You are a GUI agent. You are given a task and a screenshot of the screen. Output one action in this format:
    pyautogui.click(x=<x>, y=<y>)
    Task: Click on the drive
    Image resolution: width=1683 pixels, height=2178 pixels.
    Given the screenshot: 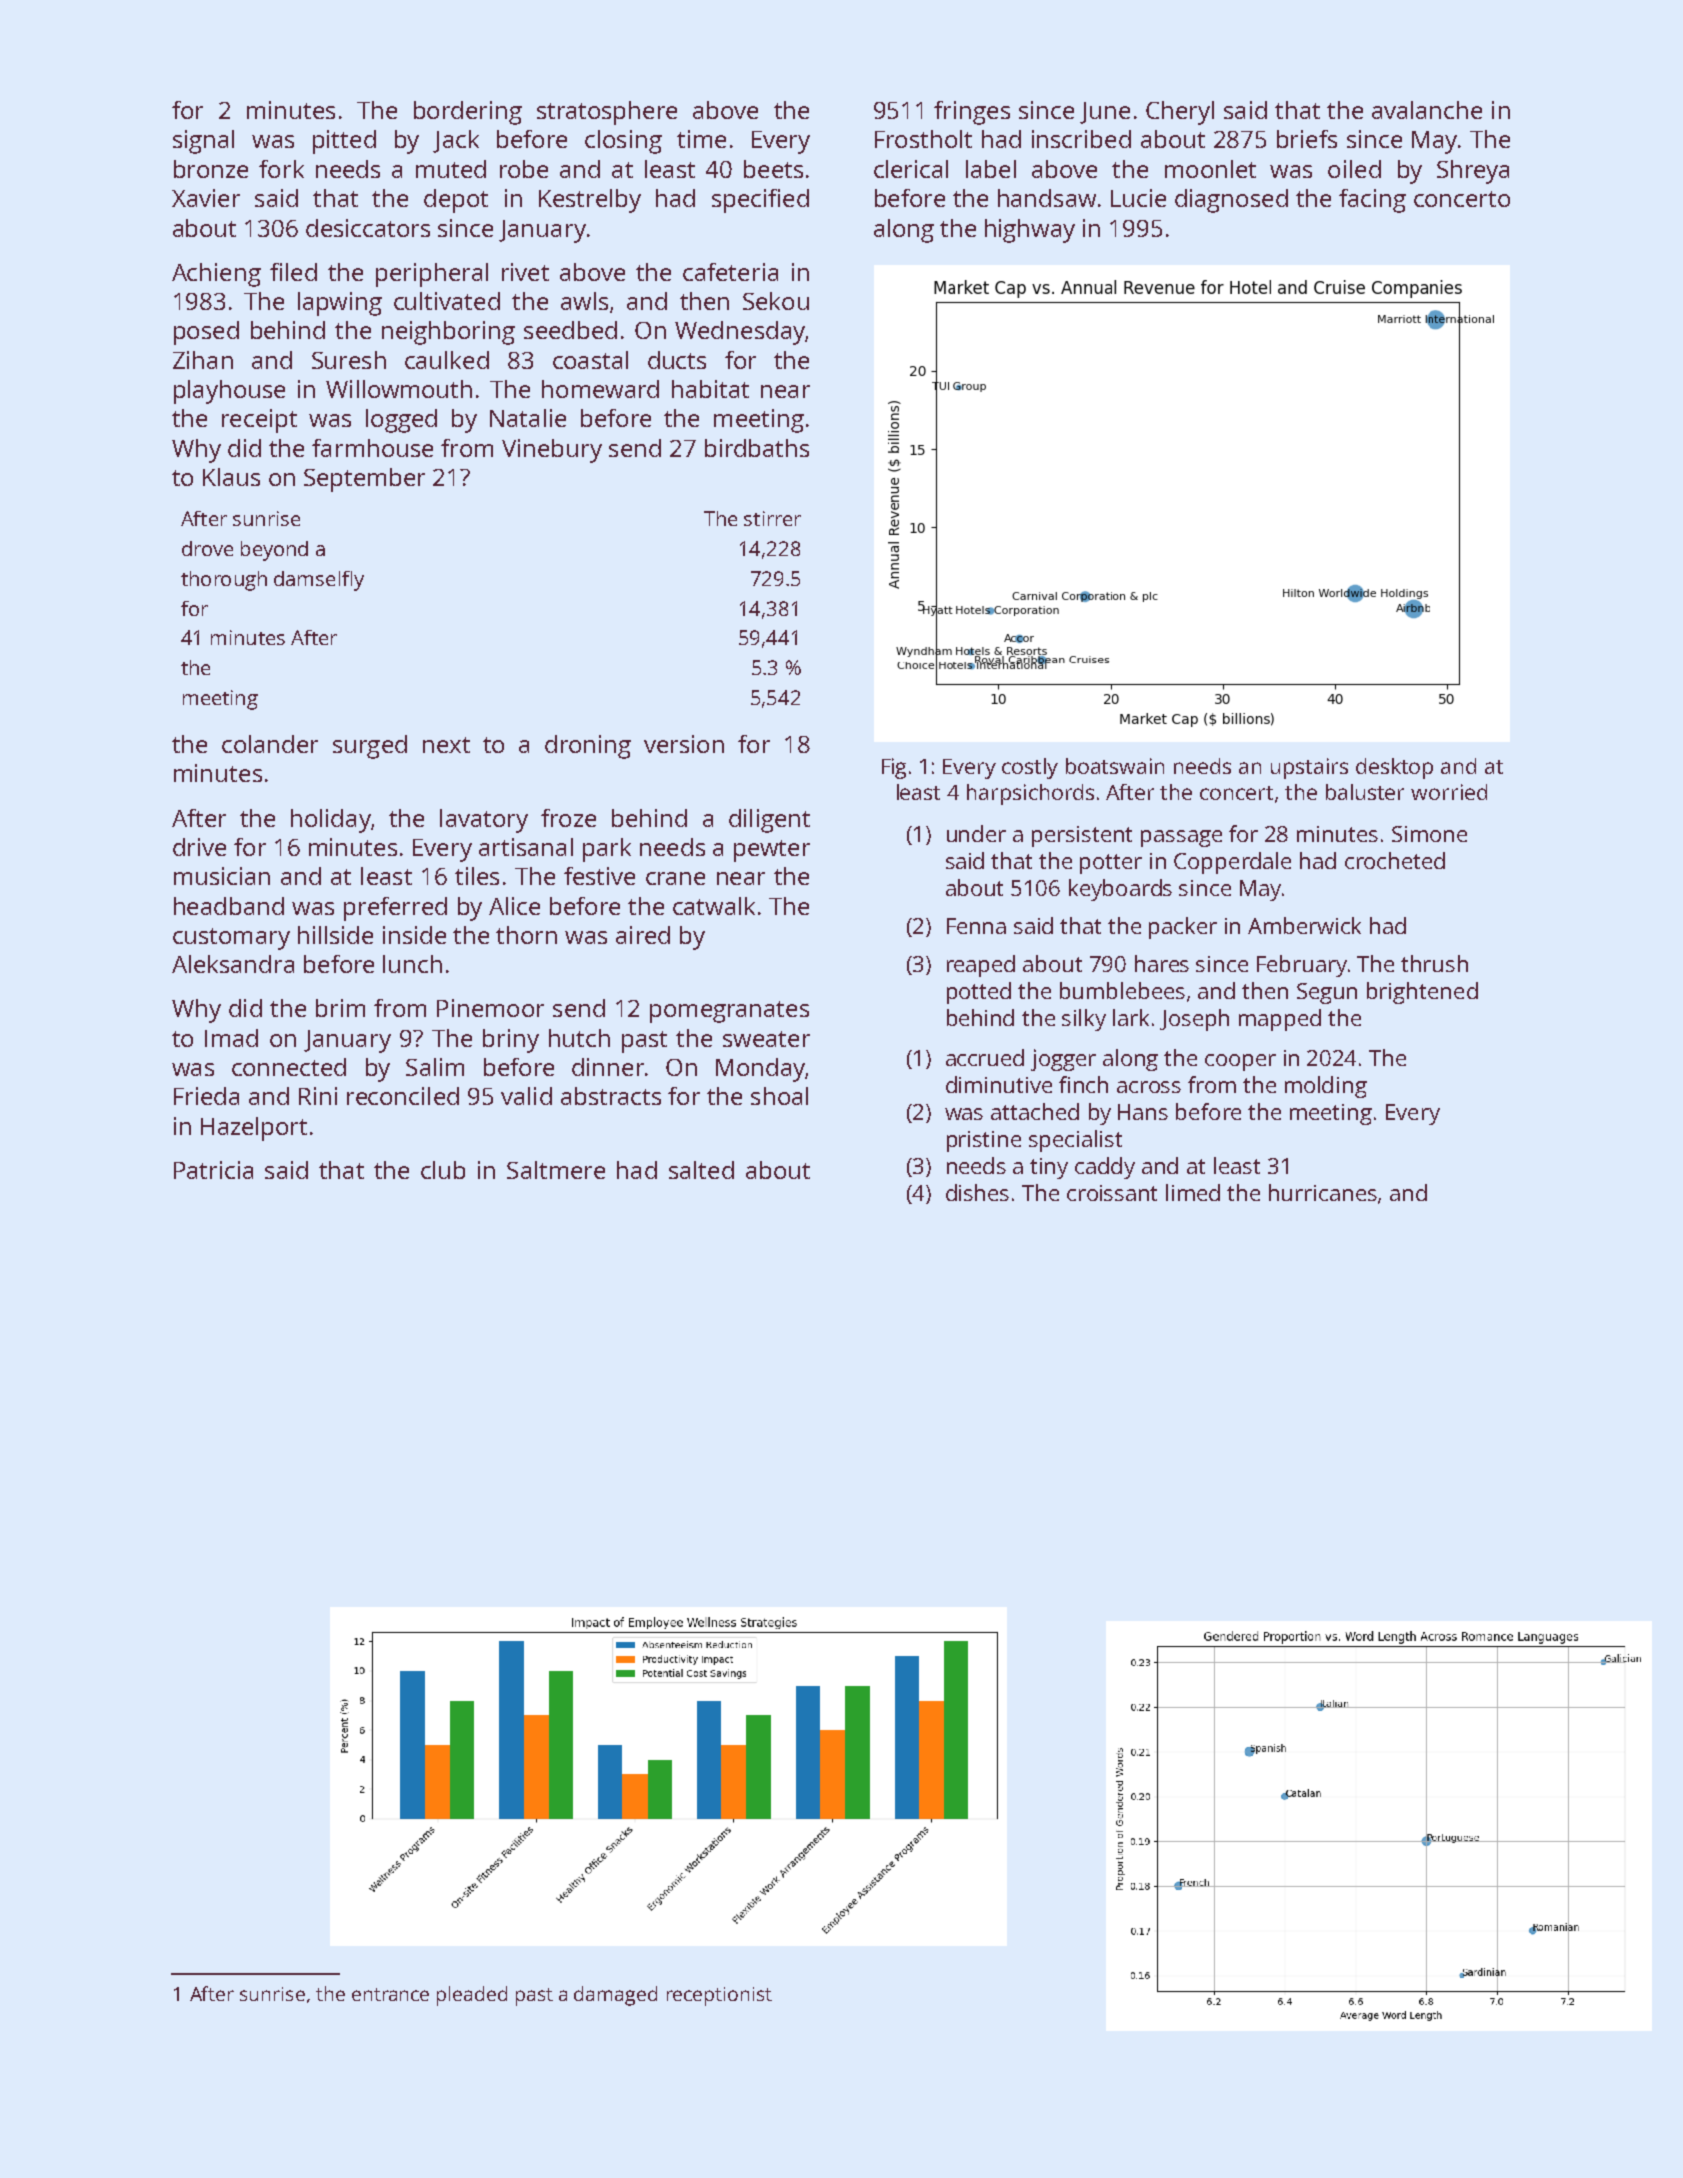 What is the action you would take?
    pyautogui.click(x=199, y=847)
